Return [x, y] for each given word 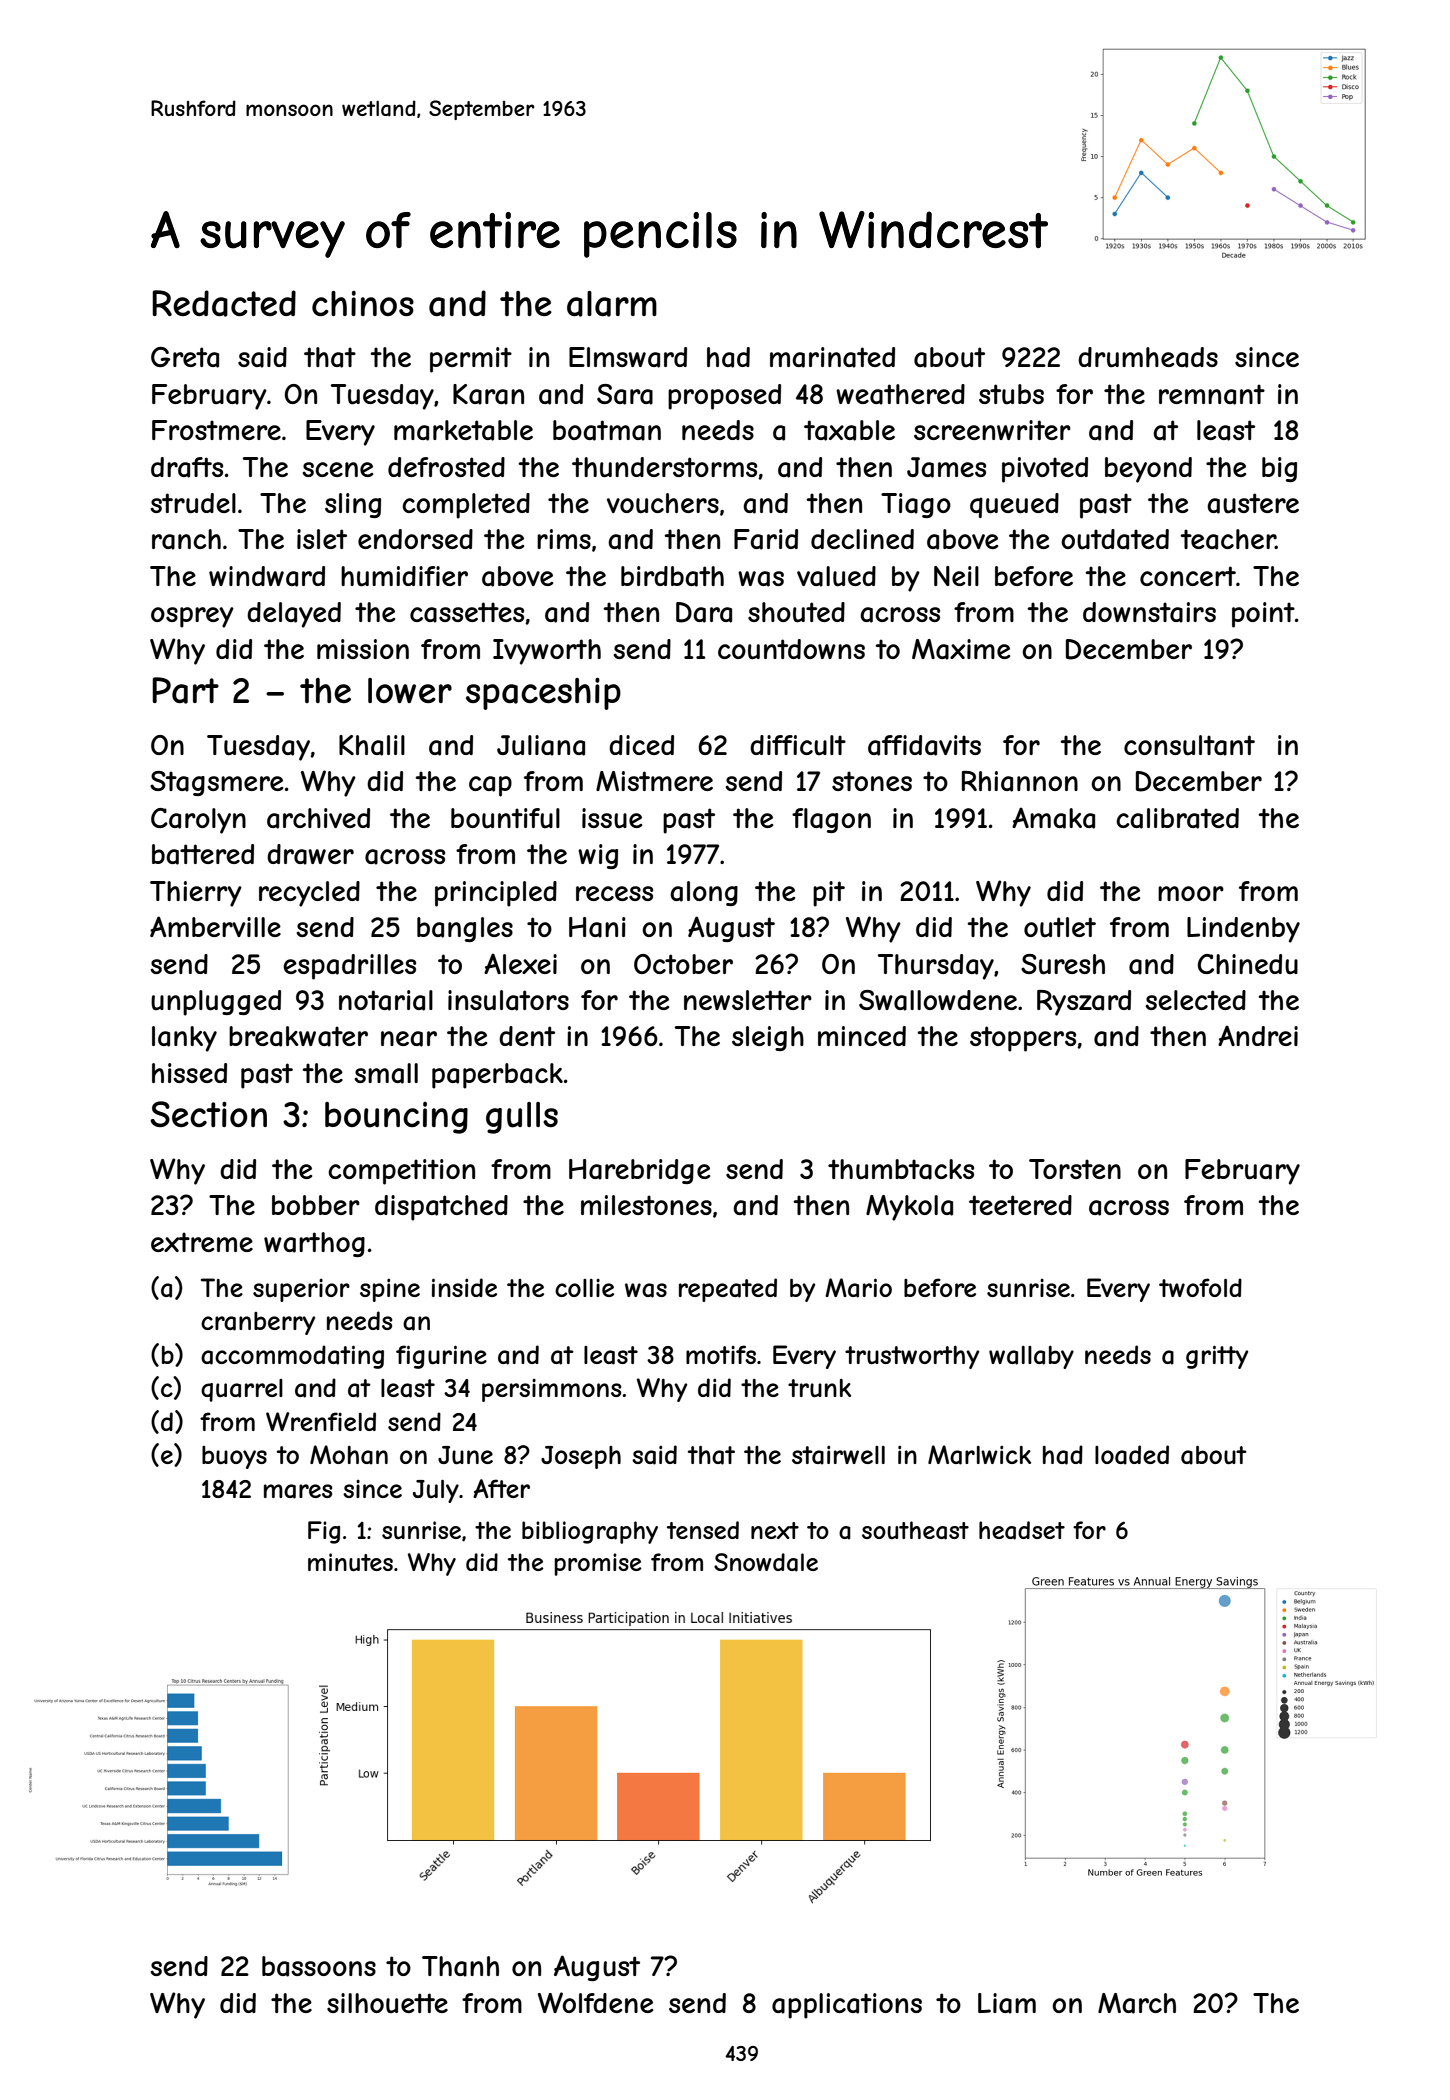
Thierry [196, 894]
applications [847, 2006]
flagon [831, 820]
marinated [832, 357]
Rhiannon [1020, 781]
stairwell [838, 1455]
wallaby [1031, 1357]
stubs [1011, 394]
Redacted [224, 303]
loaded [1132, 1455]
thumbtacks [901, 1169]
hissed [189, 1073]
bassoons [319, 1966]
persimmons [551, 1390]
